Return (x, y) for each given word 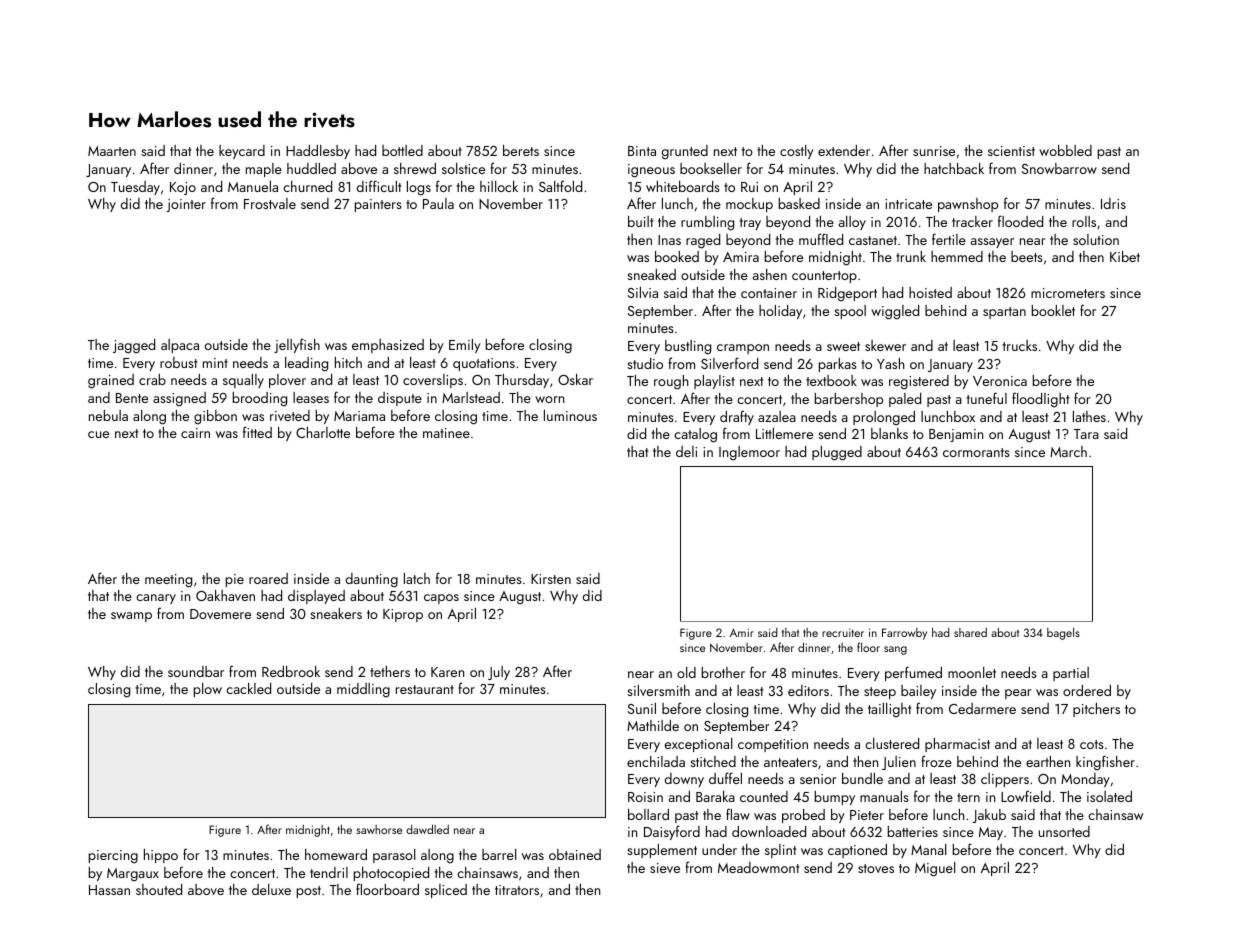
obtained (575, 854)
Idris (1113, 203)
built (640, 221)
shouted (159, 889)
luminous (570, 415)
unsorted (1064, 831)
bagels (1063, 633)
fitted (257, 432)
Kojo (183, 188)
